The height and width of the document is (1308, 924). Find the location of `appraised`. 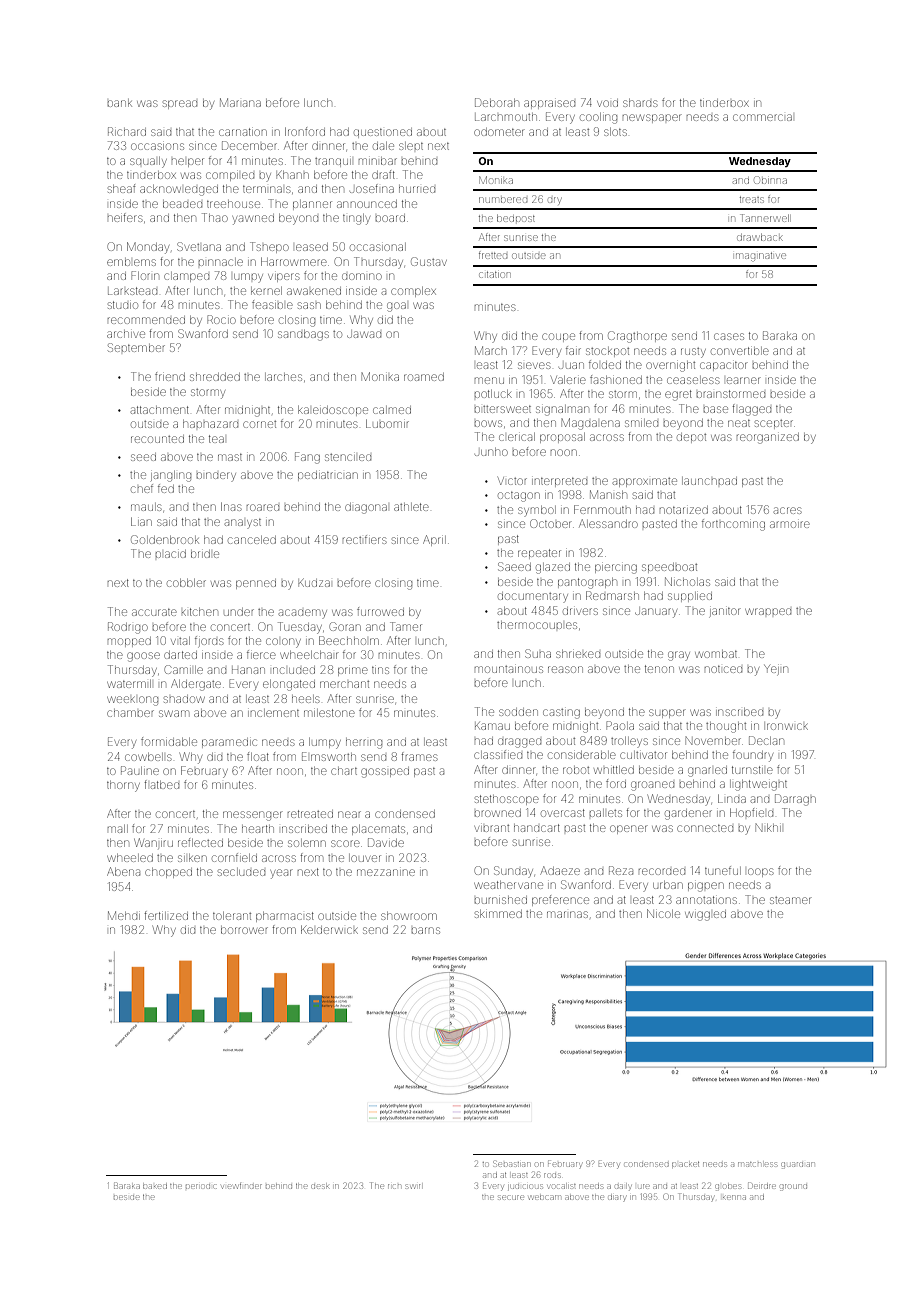

appraised is located at coordinates (549, 103).
